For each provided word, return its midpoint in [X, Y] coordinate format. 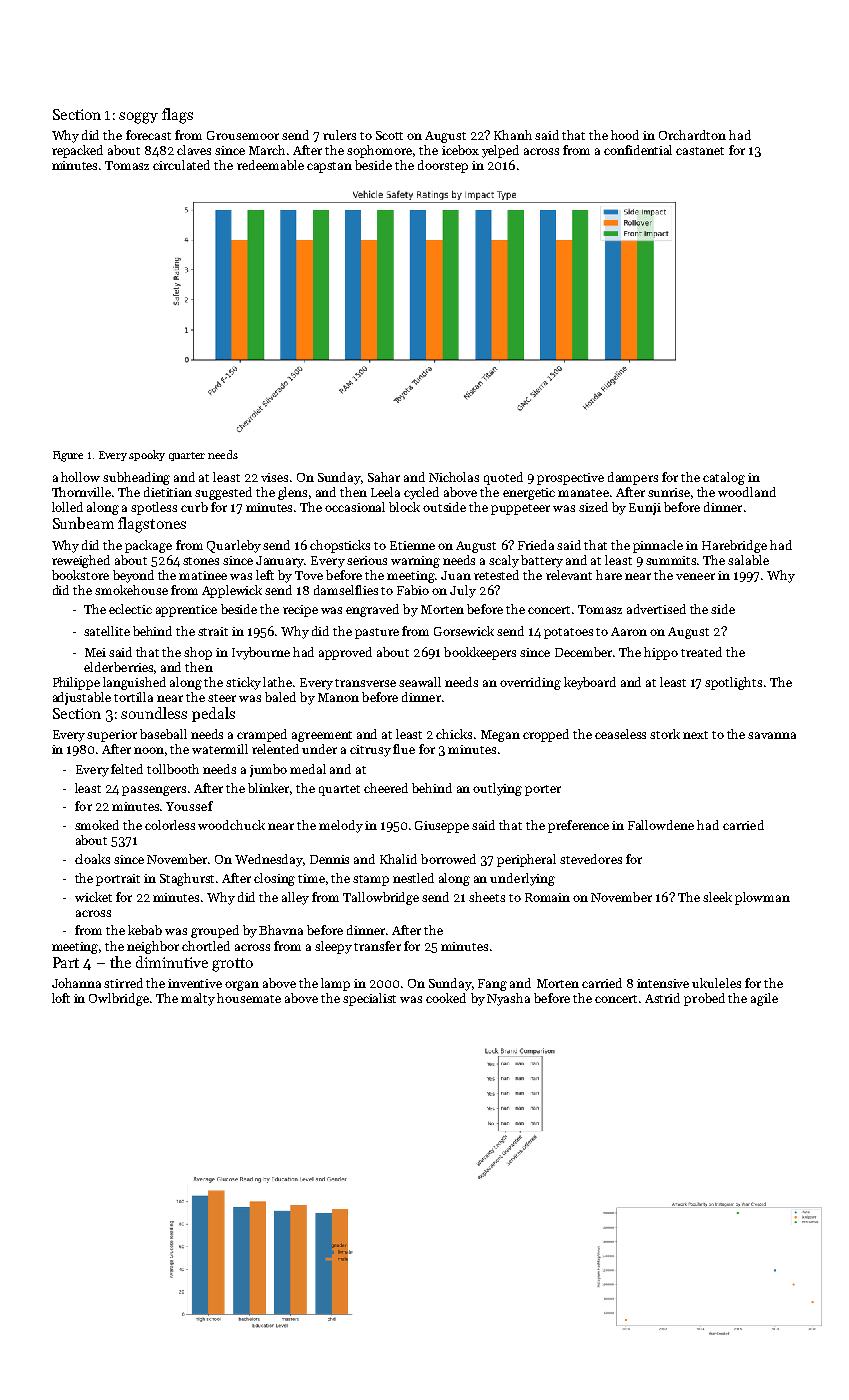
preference [578, 826]
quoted [503, 478]
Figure [68, 456]
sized [593, 507]
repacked [77, 151]
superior [112, 736]
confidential [638, 150]
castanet [700, 151]
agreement [322, 736]
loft [61, 998]
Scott [389, 135]
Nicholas [454, 477]
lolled [67, 507]
